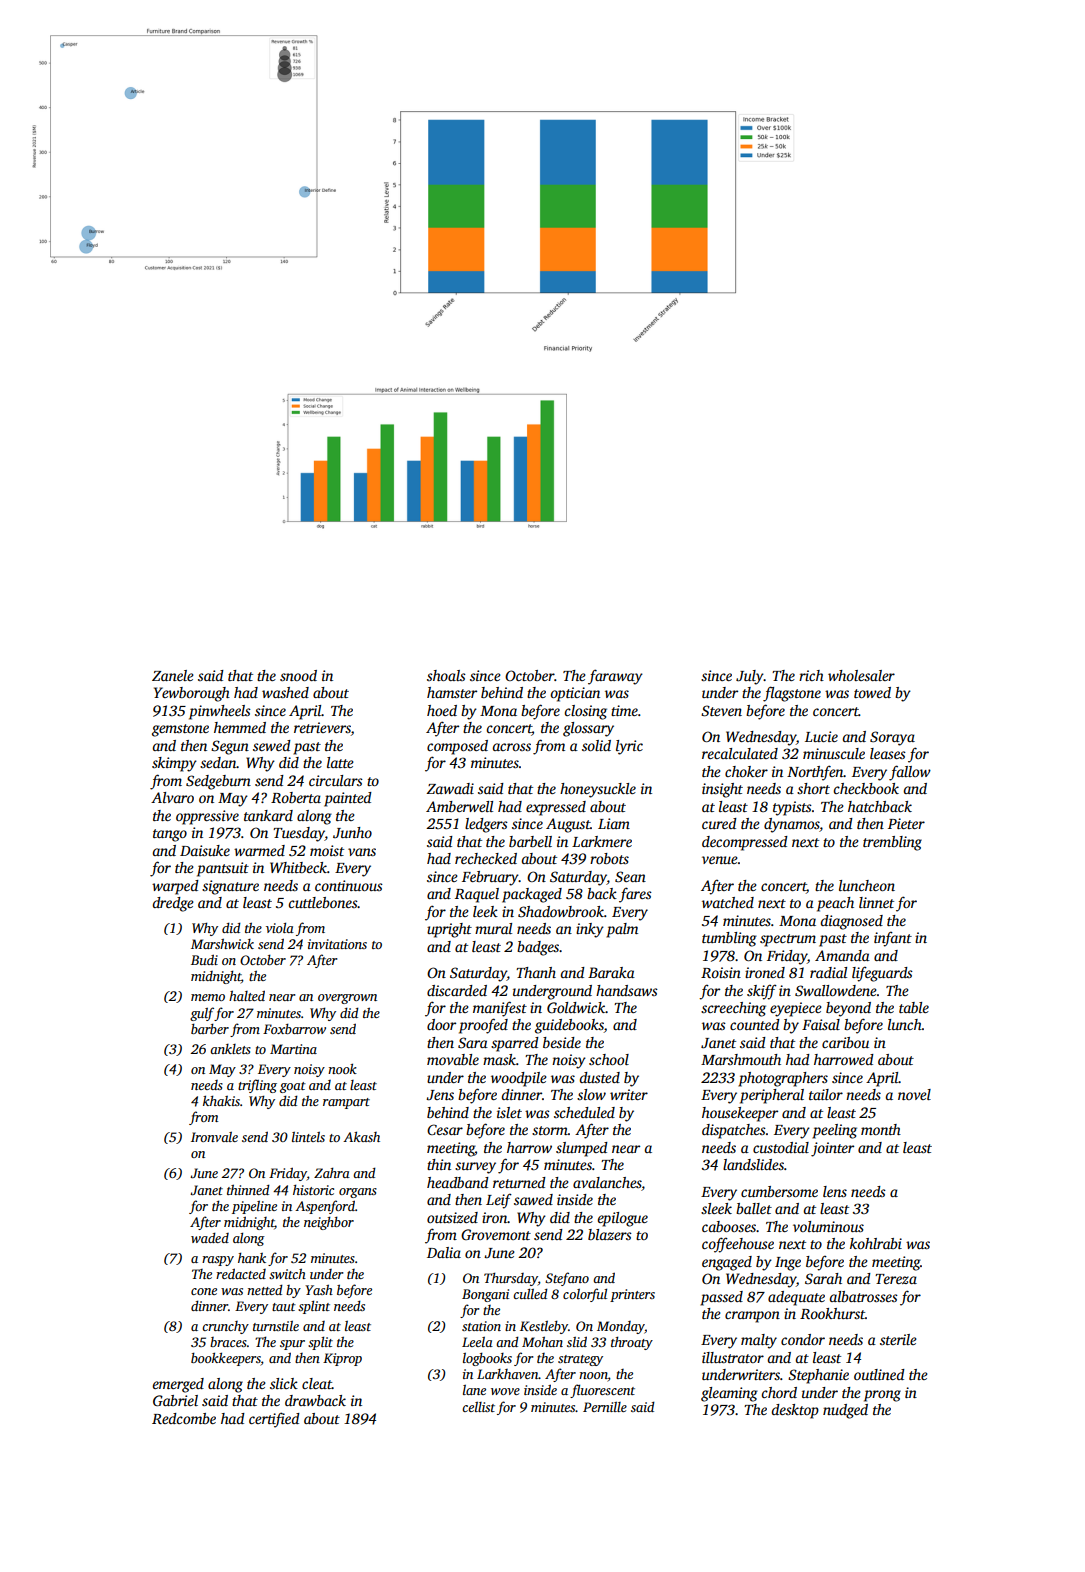  Describe the element at coordinates (221, 1100) in the image. I see `khakis` at that location.
